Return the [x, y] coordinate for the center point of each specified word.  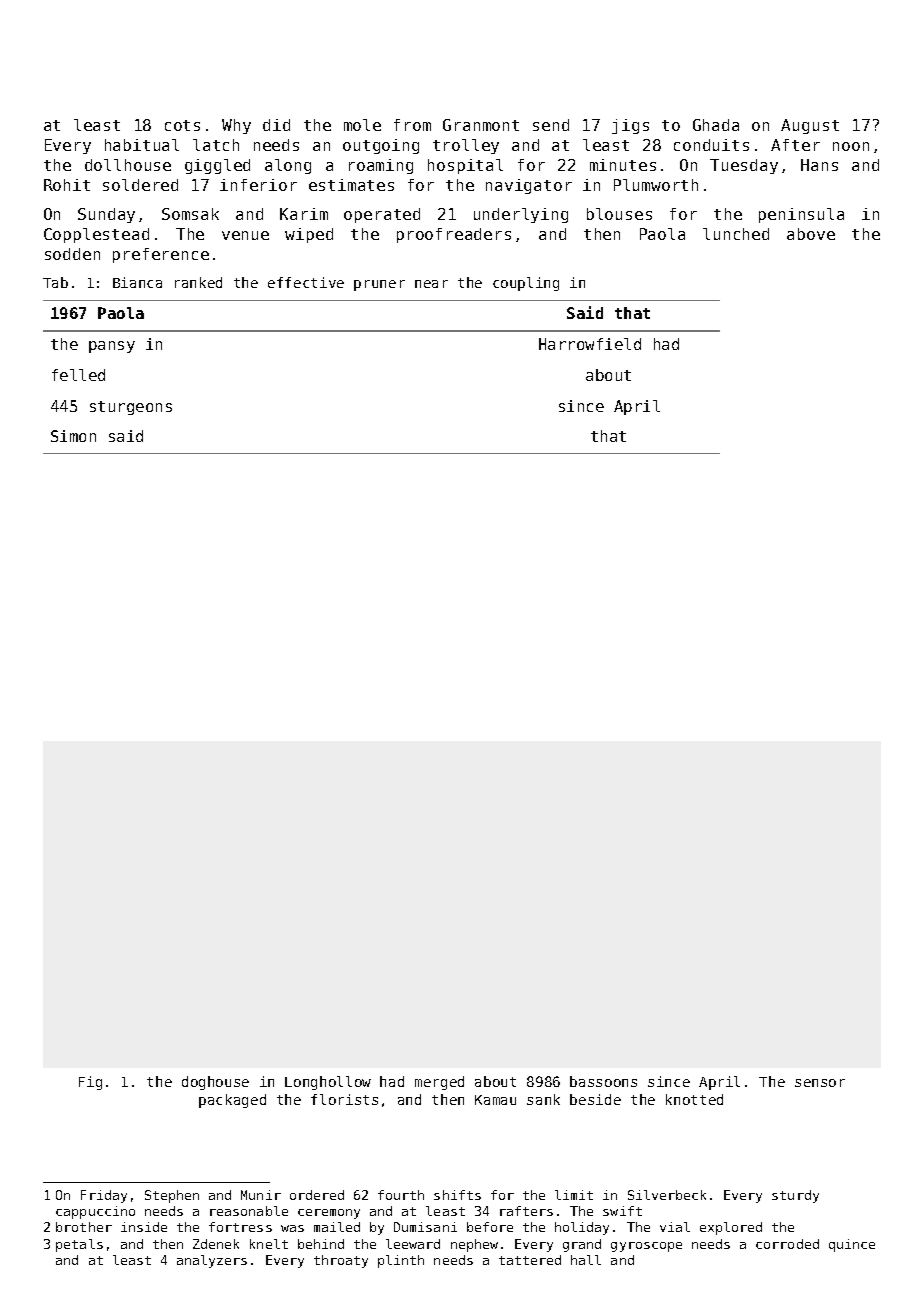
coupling [526, 284]
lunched [736, 234]
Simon [73, 436]
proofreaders [454, 235]
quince [852, 1245]
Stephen [172, 1196]
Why [236, 126]
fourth [401, 1195]
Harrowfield [590, 344]
